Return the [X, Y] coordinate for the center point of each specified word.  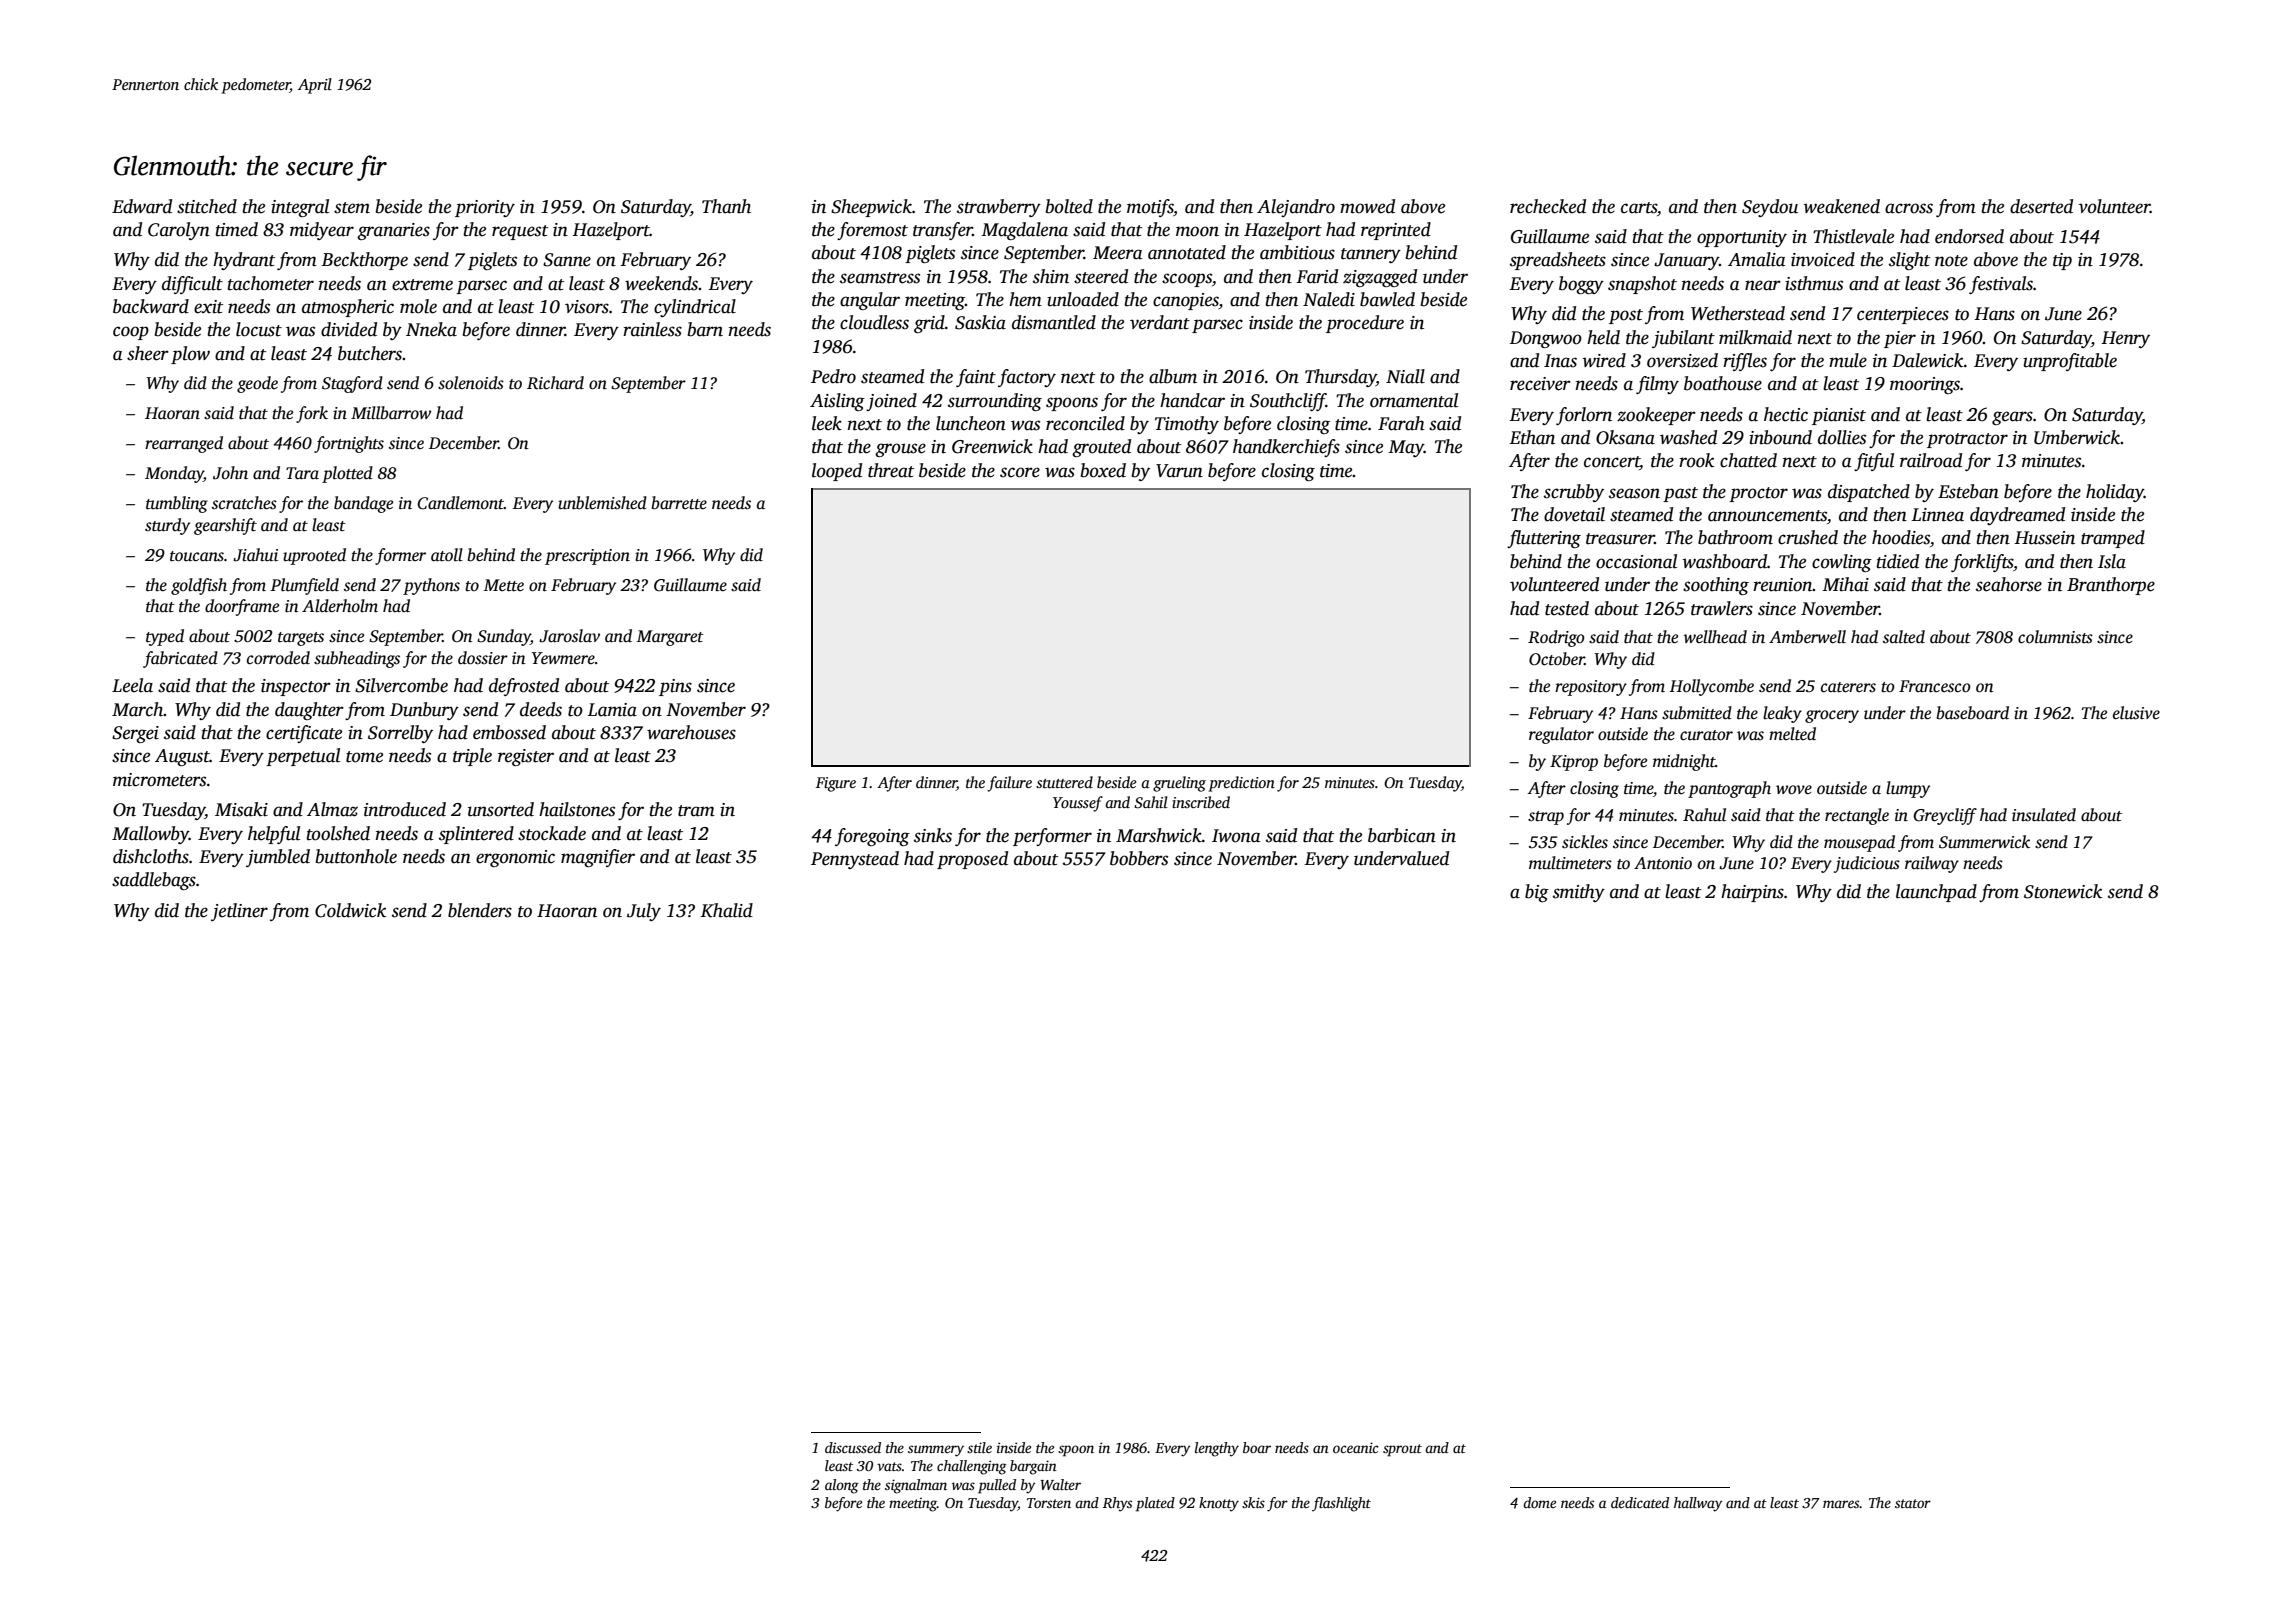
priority [485, 208]
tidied [1897, 561]
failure [1009, 784]
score [1020, 472]
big [1537, 893]
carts [1639, 208]
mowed [1367, 206]
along [842, 1486]
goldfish [199, 586]
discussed [853, 1447]
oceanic [1356, 1447]
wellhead [1715, 637]
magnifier [598, 858]
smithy [1579, 893]
